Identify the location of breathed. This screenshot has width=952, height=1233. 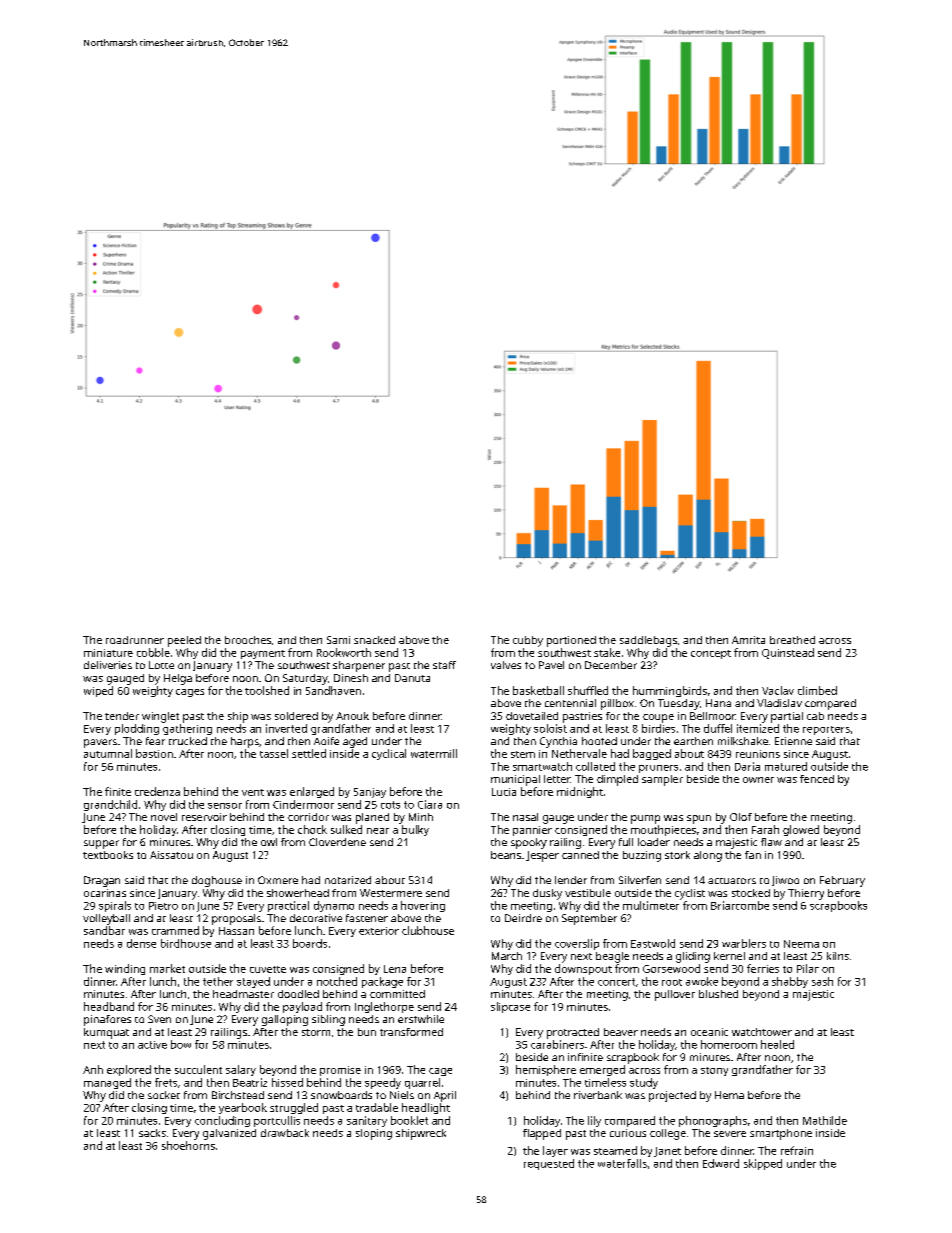
(792, 640).
